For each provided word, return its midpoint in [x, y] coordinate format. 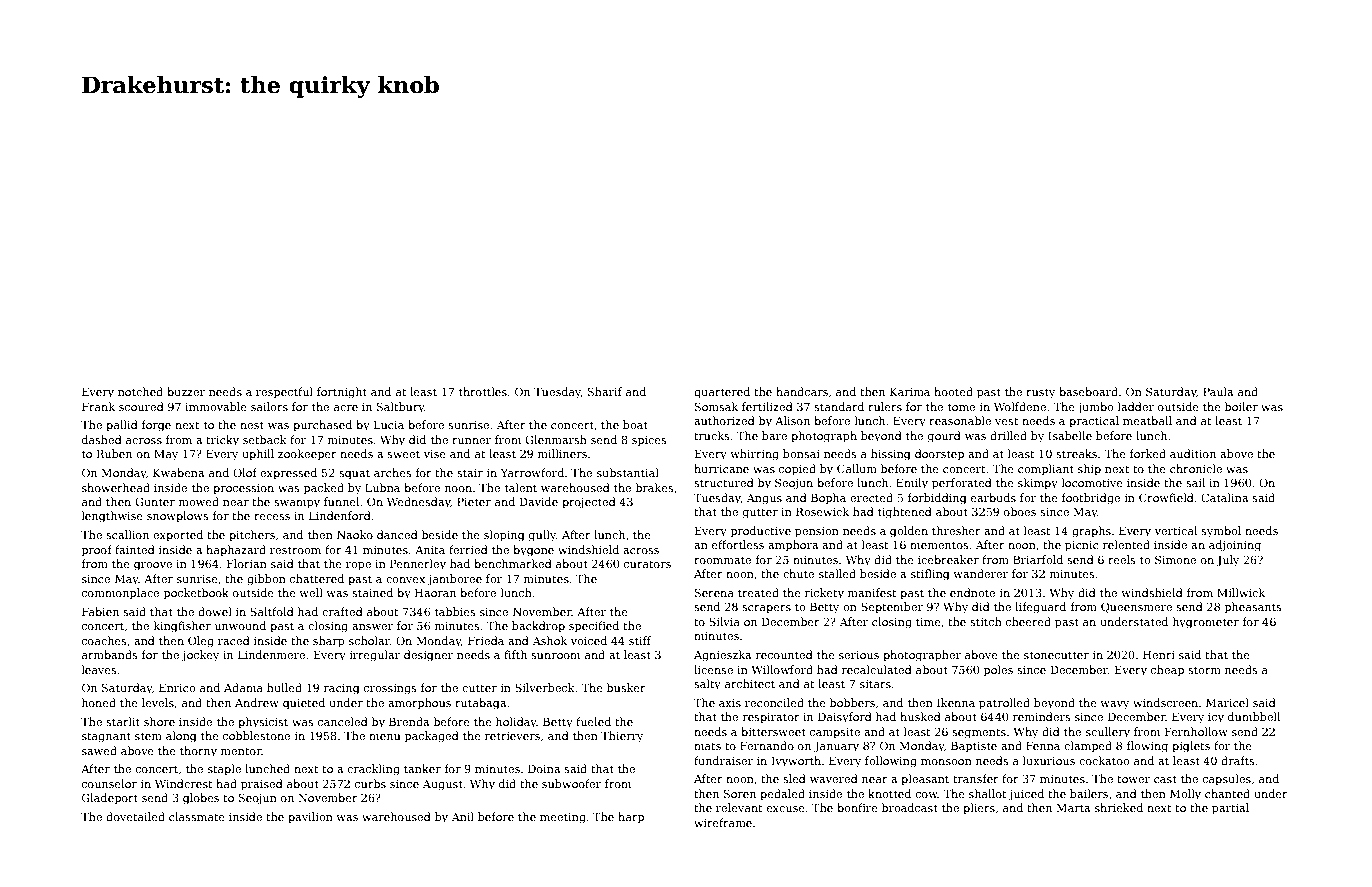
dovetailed [135, 816]
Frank [98, 406]
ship [1089, 470]
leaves [99, 669]
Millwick [1241, 592]
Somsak [716, 406]
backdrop [538, 627]
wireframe [723, 822]
